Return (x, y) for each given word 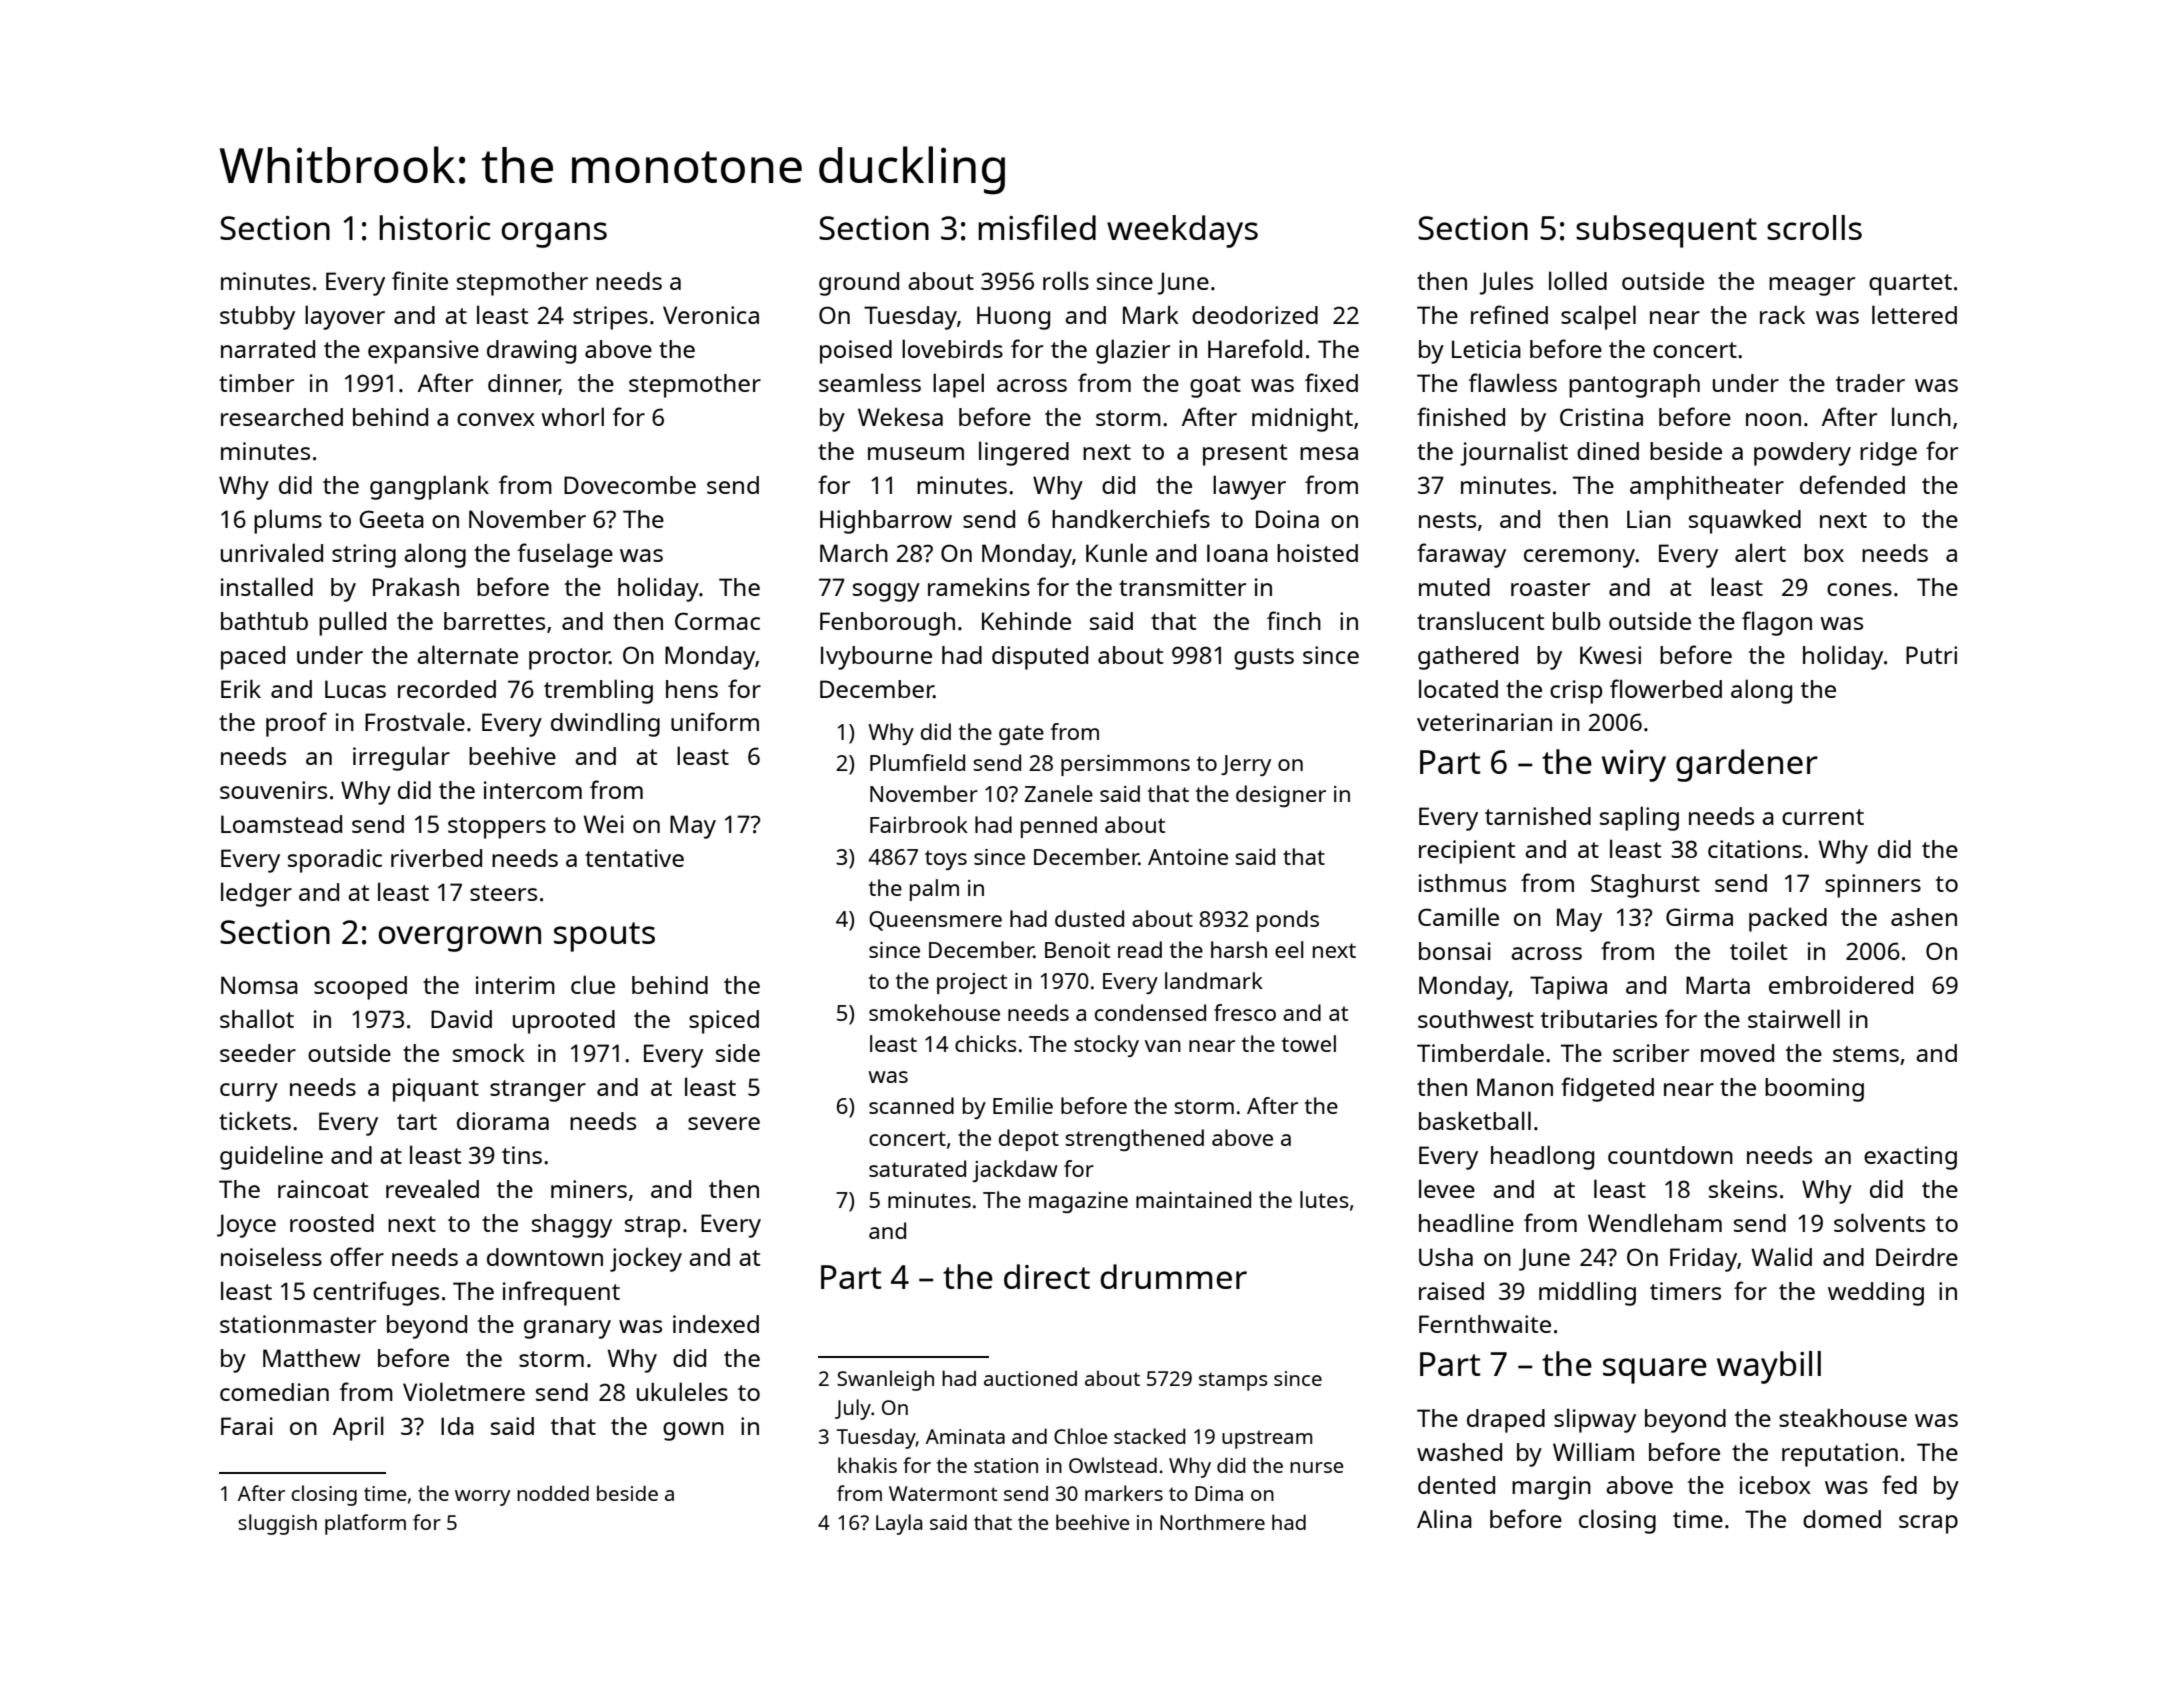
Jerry (1246, 765)
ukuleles (682, 1391)
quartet (1910, 285)
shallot (257, 1018)
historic (435, 227)
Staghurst (1645, 886)
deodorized (1255, 315)
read (1140, 949)
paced (253, 658)
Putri (1931, 655)
